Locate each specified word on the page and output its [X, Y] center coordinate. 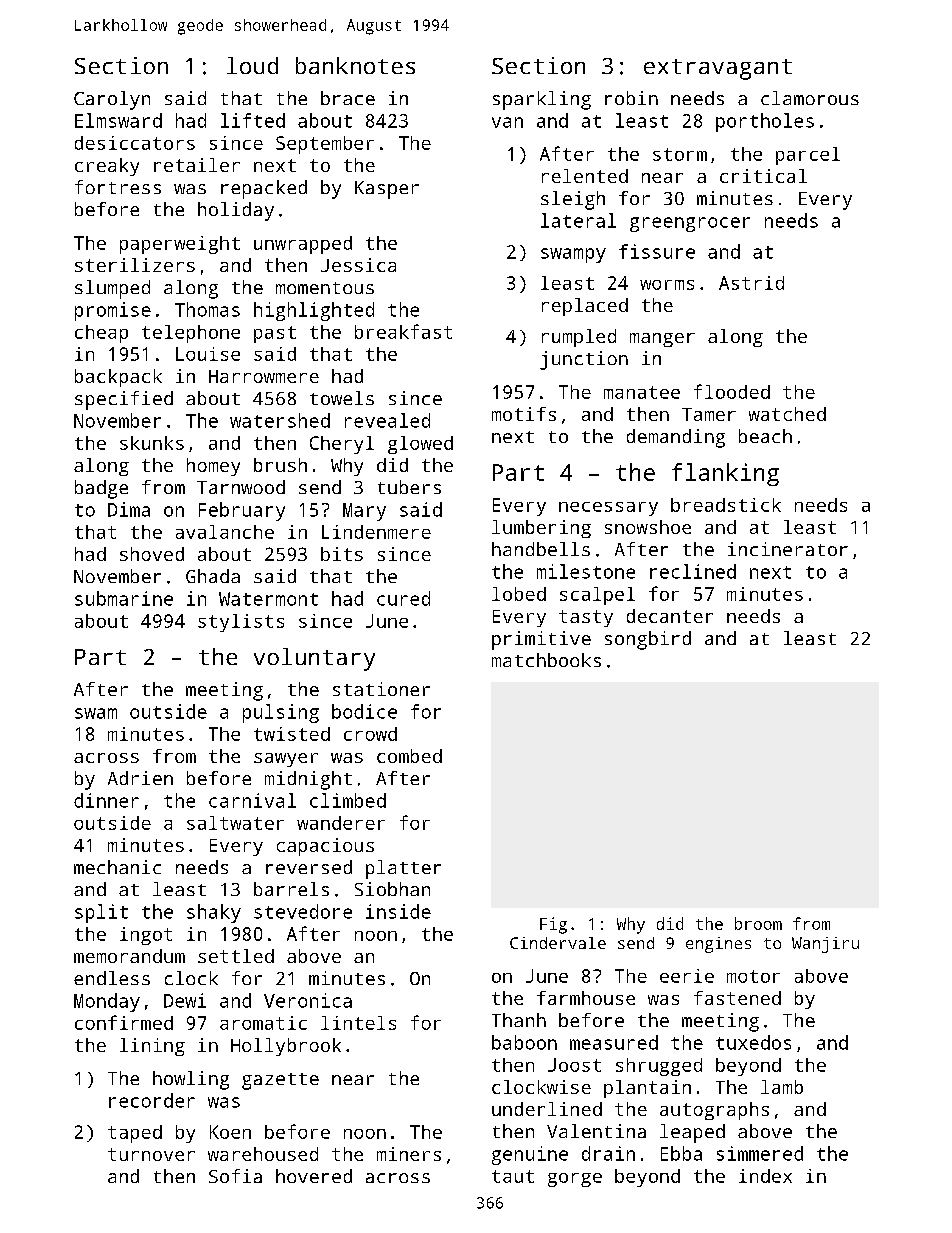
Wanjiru [825, 945]
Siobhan [392, 889]
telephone [191, 334]
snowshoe [648, 527]
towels [342, 398]
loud [252, 65]
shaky [214, 913]
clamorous [810, 98]
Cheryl [342, 445]
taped [135, 1134]
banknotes [355, 65]
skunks [152, 443]
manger [662, 340]
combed [409, 756]
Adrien [140, 778]
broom [758, 923]
